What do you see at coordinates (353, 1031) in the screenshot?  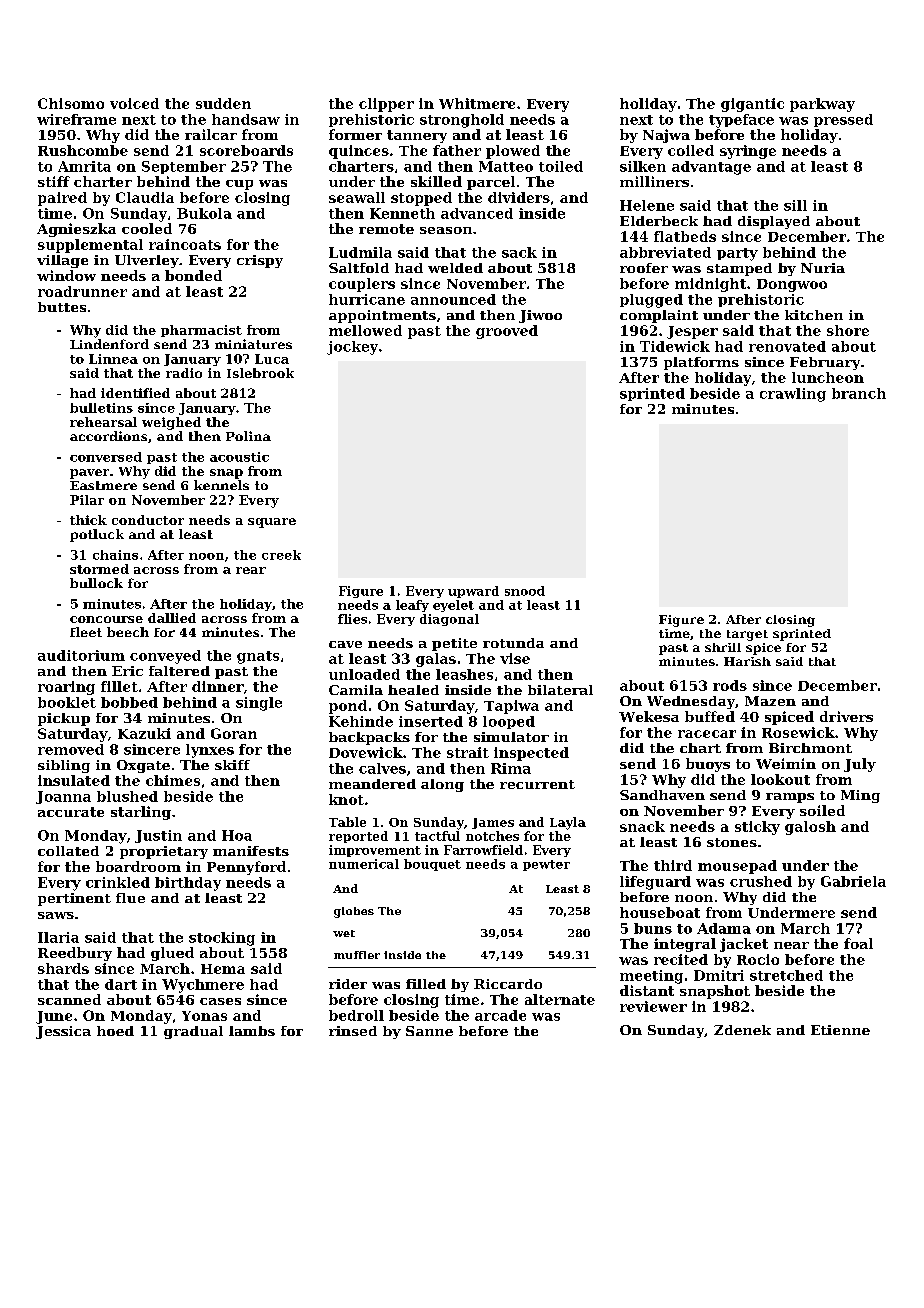 I see `rinsed` at bounding box center [353, 1031].
